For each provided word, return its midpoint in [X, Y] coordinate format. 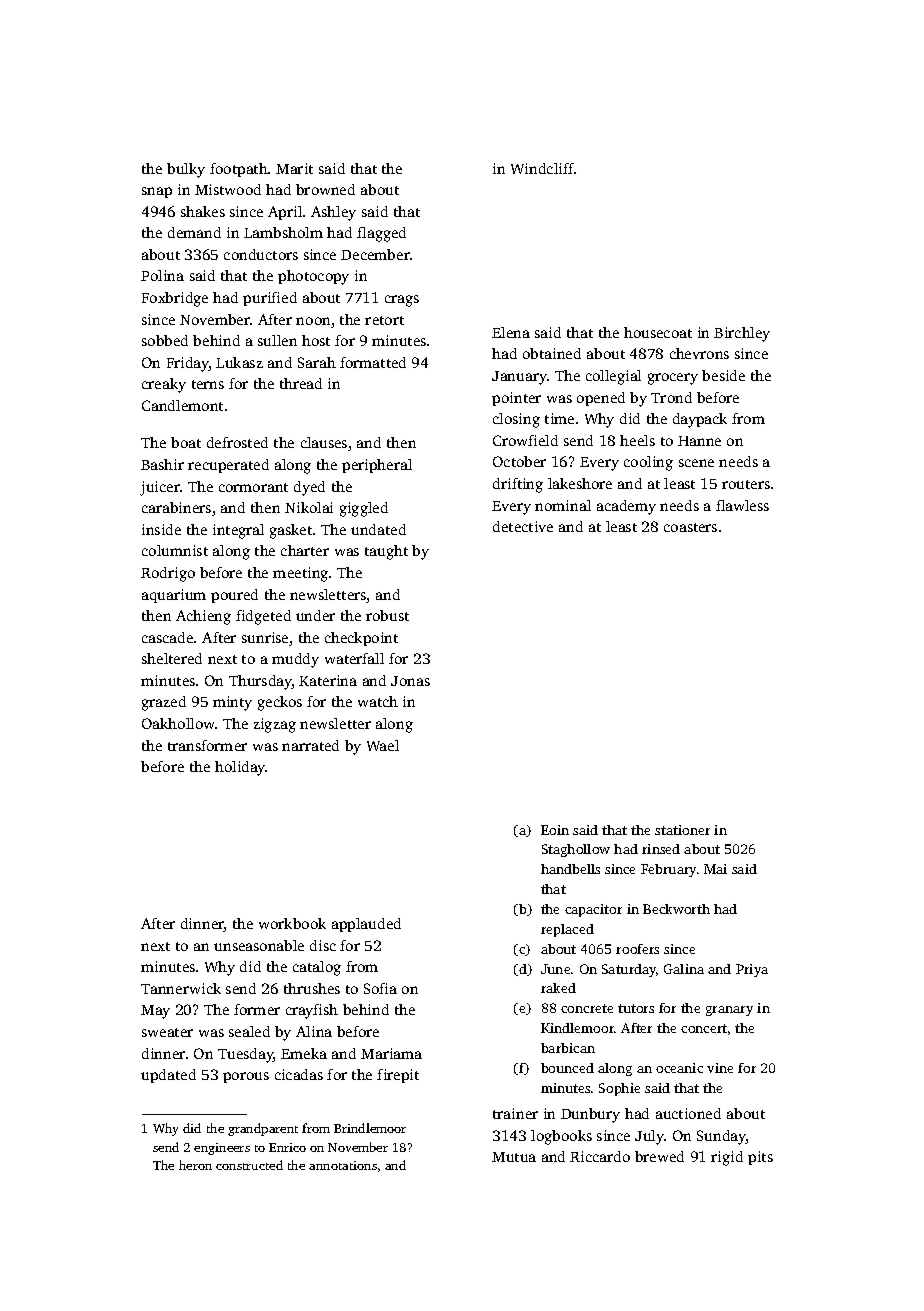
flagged [381, 234]
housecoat [658, 332]
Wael [383, 745]
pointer [516, 399]
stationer [682, 830]
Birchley [742, 334]
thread [301, 383]
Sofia [380, 988]
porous [246, 1077]
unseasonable [259, 945]
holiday [240, 768]
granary [729, 1011]
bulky [186, 170]
